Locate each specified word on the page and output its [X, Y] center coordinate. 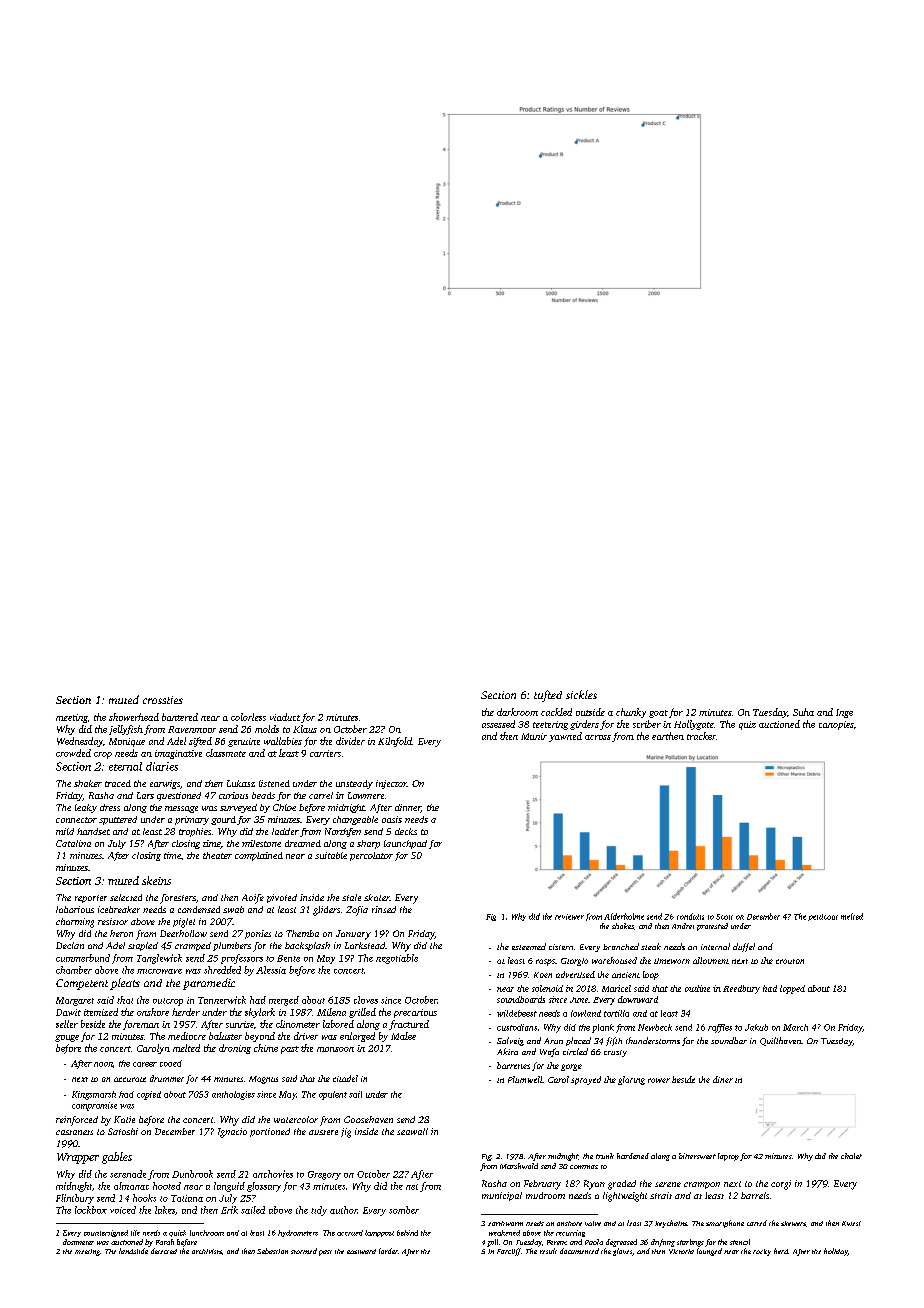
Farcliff [509, 1252]
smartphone [725, 1224]
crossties [163, 700]
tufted [548, 696]
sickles [581, 694]
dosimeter [78, 1242]
